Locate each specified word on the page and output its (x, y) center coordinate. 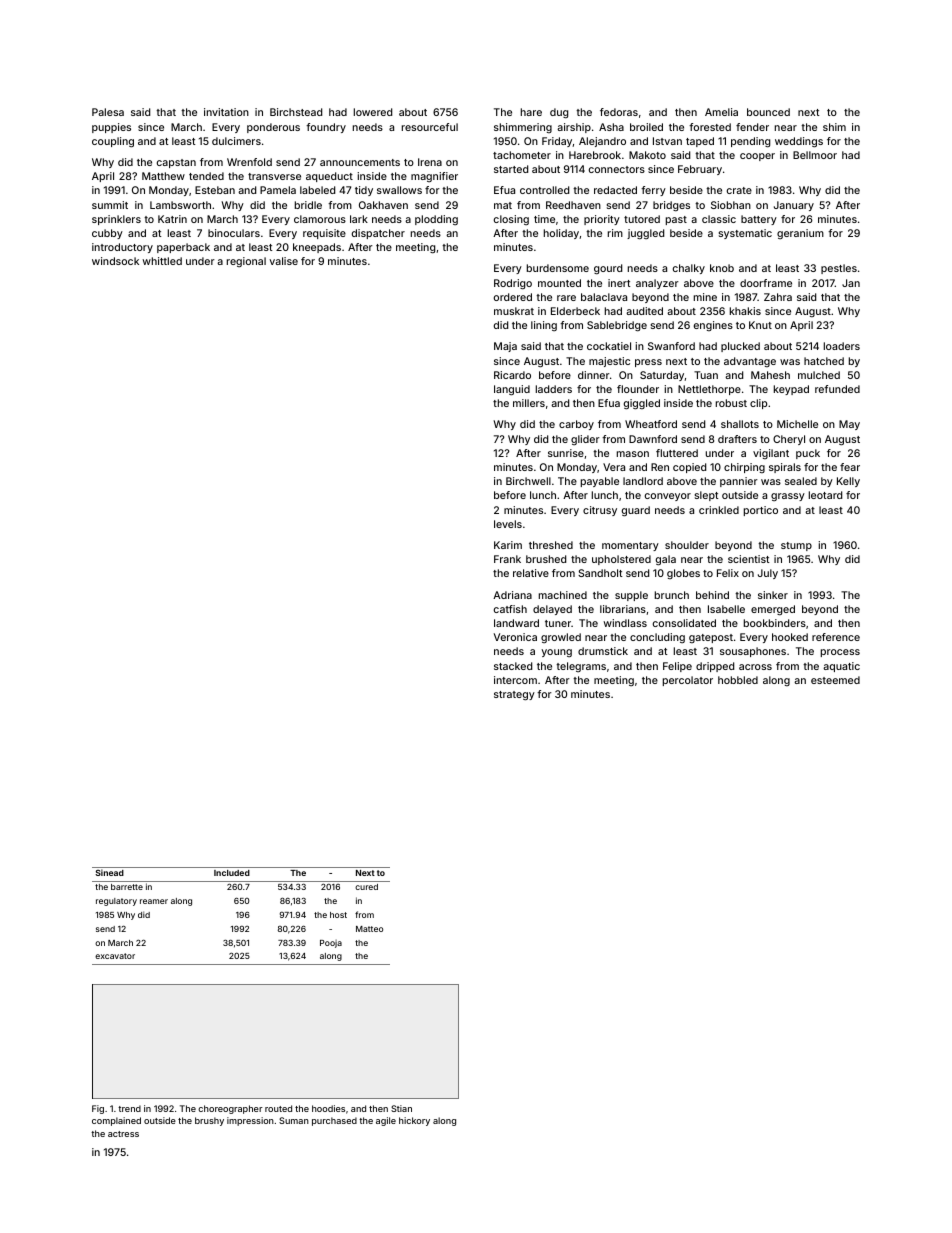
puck (808, 454)
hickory (414, 1121)
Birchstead (296, 112)
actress (123, 1134)
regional (246, 262)
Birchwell (528, 481)
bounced (768, 112)
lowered (373, 112)
